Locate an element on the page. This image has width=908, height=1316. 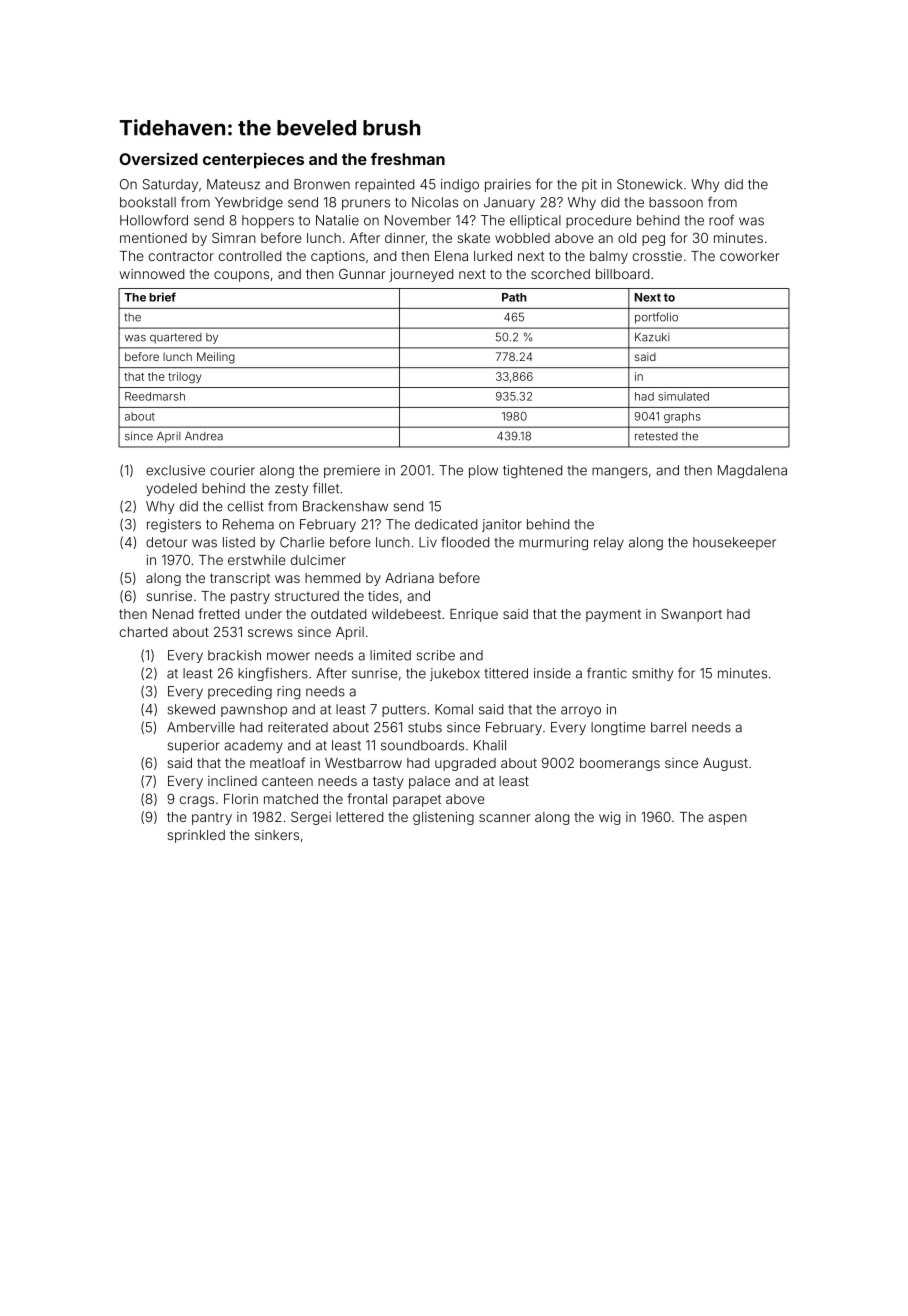
Gunnar is located at coordinates (362, 273).
